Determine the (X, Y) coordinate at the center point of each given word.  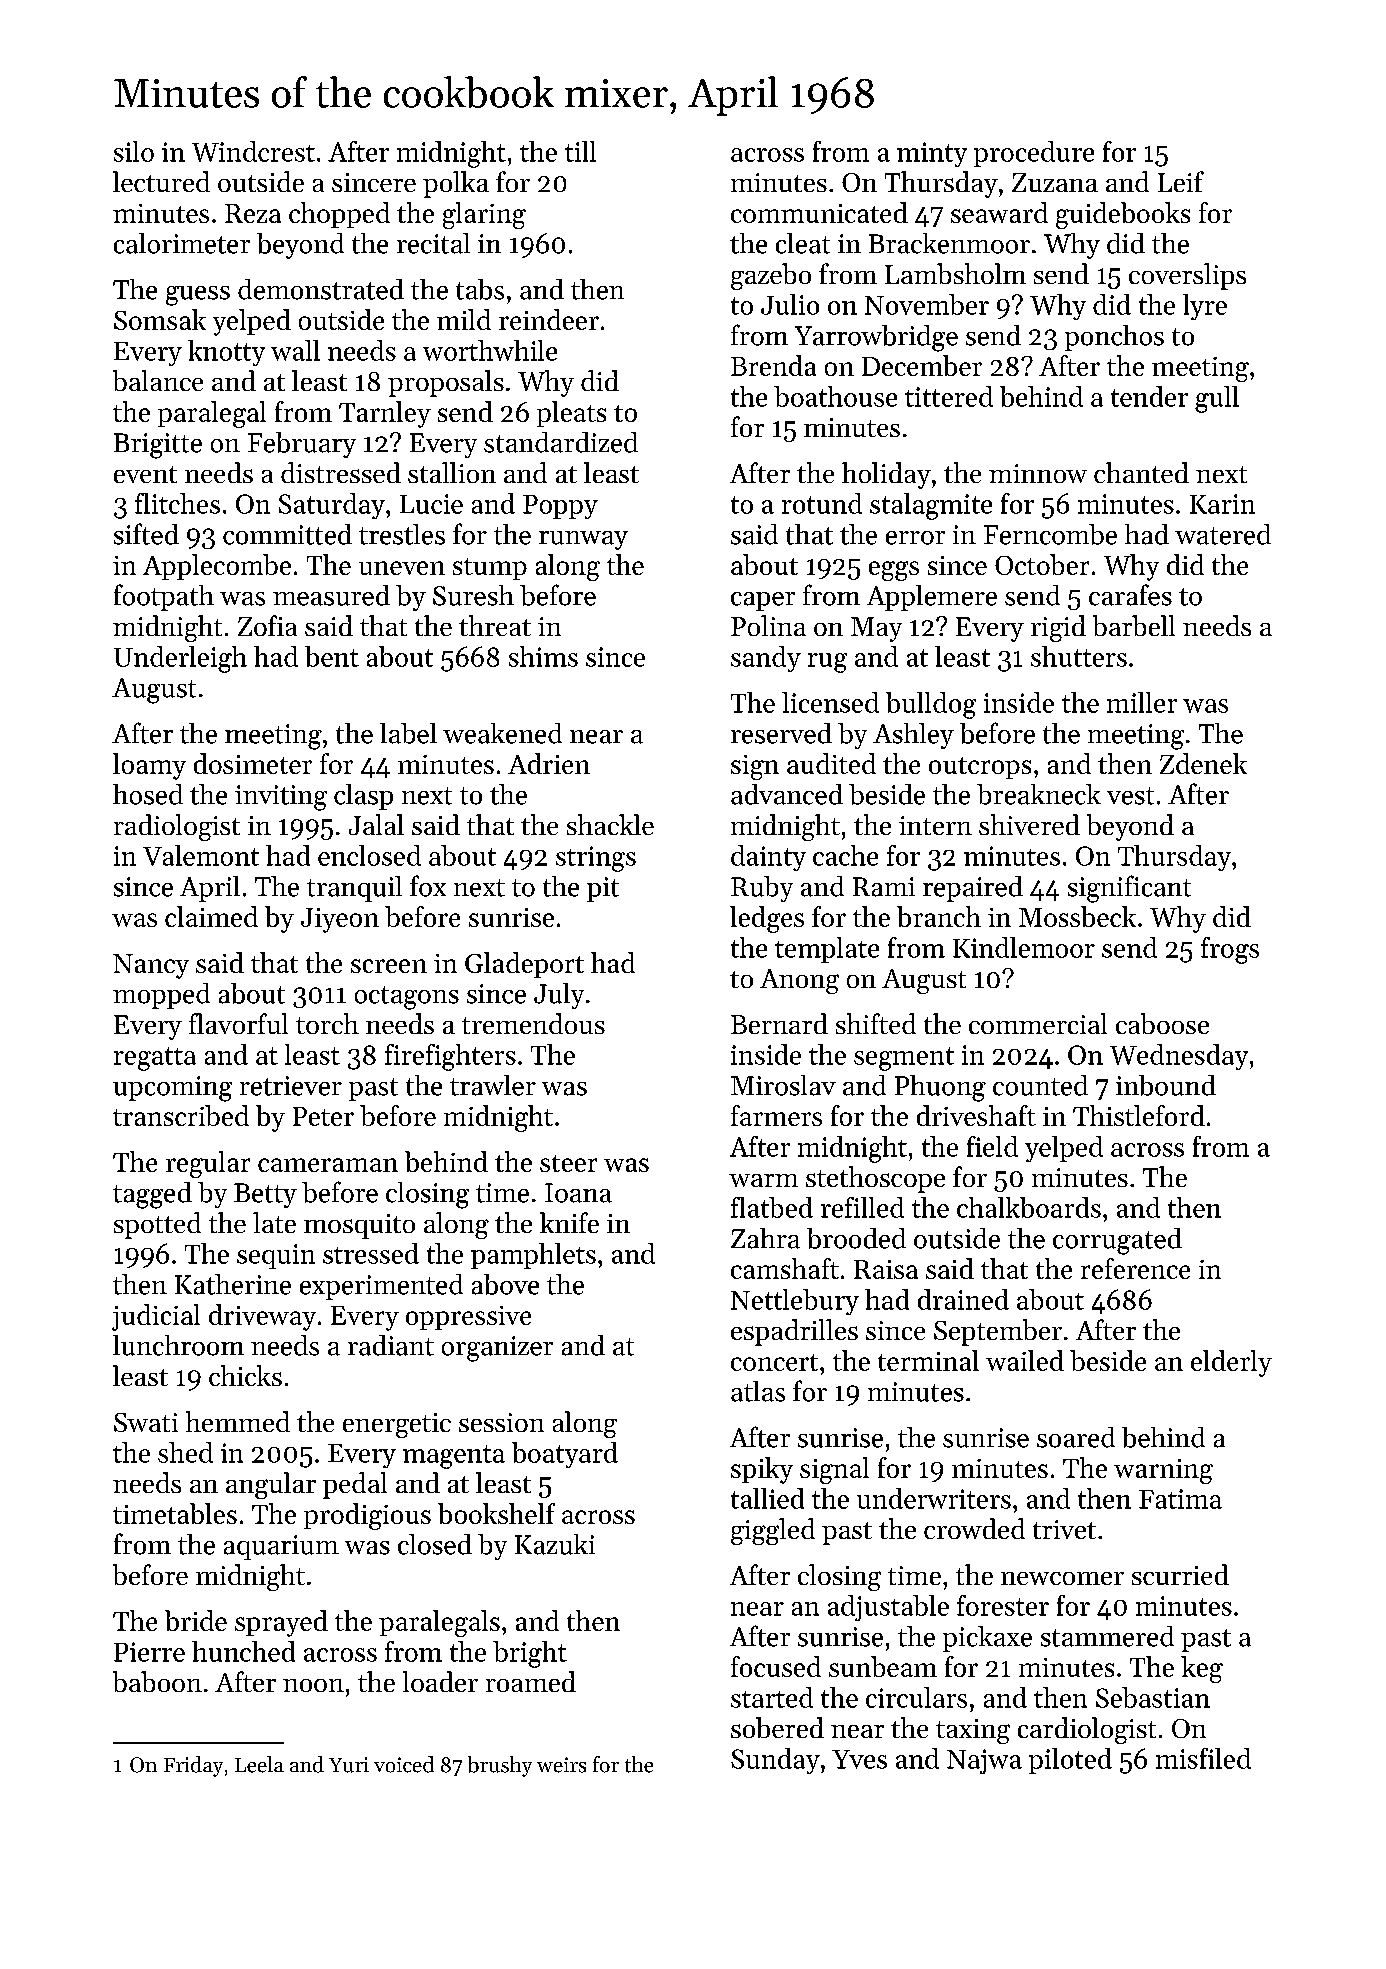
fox (428, 886)
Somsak (160, 319)
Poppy (560, 507)
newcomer (1062, 1578)
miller (1142, 702)
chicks (245, 1375)
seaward (999, 212)
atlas (758, 1391)
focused (776, 1666)
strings (596, 859)
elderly (1231, 1363)
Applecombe (217, 567)
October (1042, 564)
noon (313, 1685)
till (580, 151)
